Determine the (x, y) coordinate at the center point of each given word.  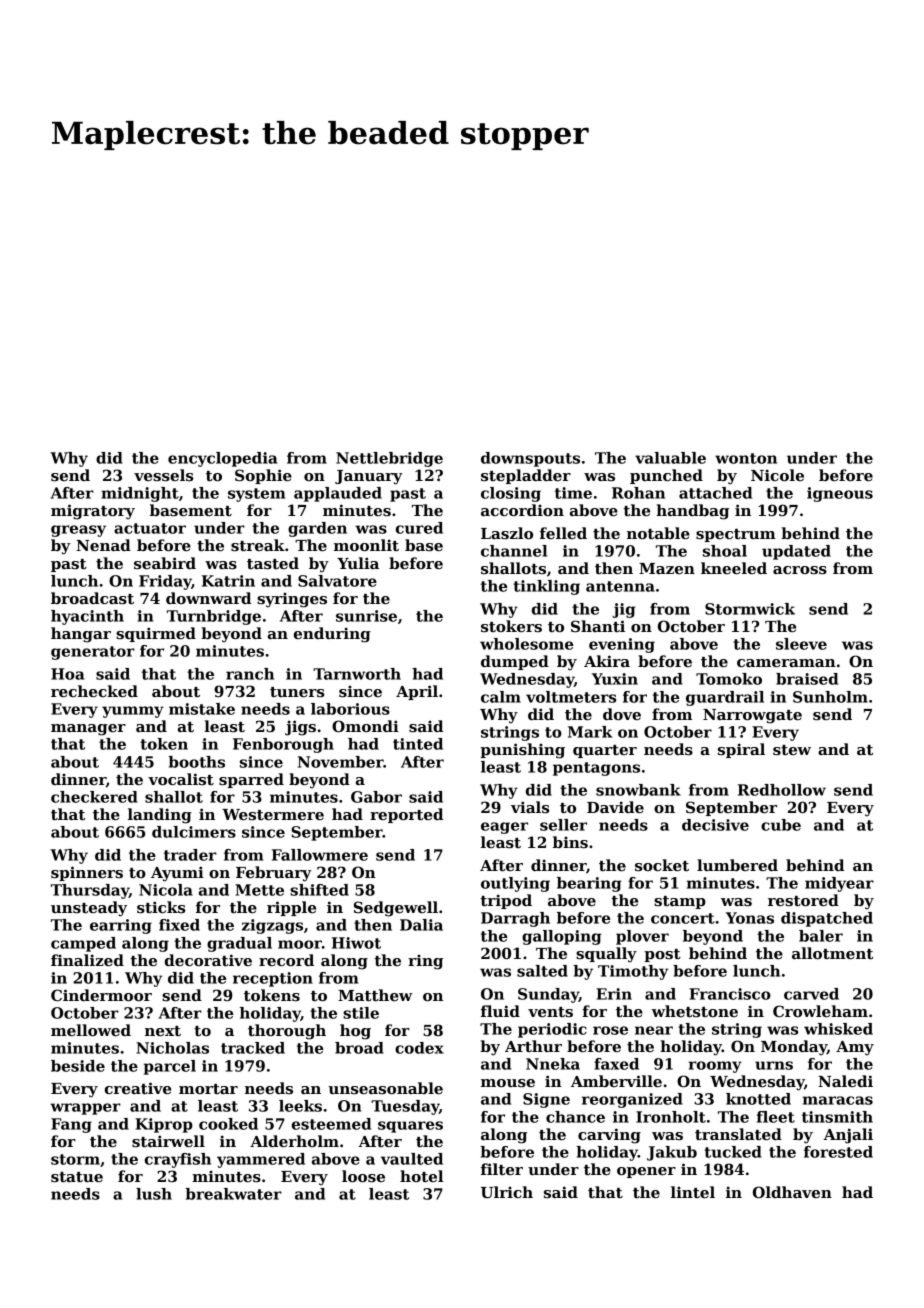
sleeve (801, 644)
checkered (94, 797)
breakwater (233, 1194)
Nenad (103, 545)
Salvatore (337, 581)
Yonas (750, 918)
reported (406, 815)
